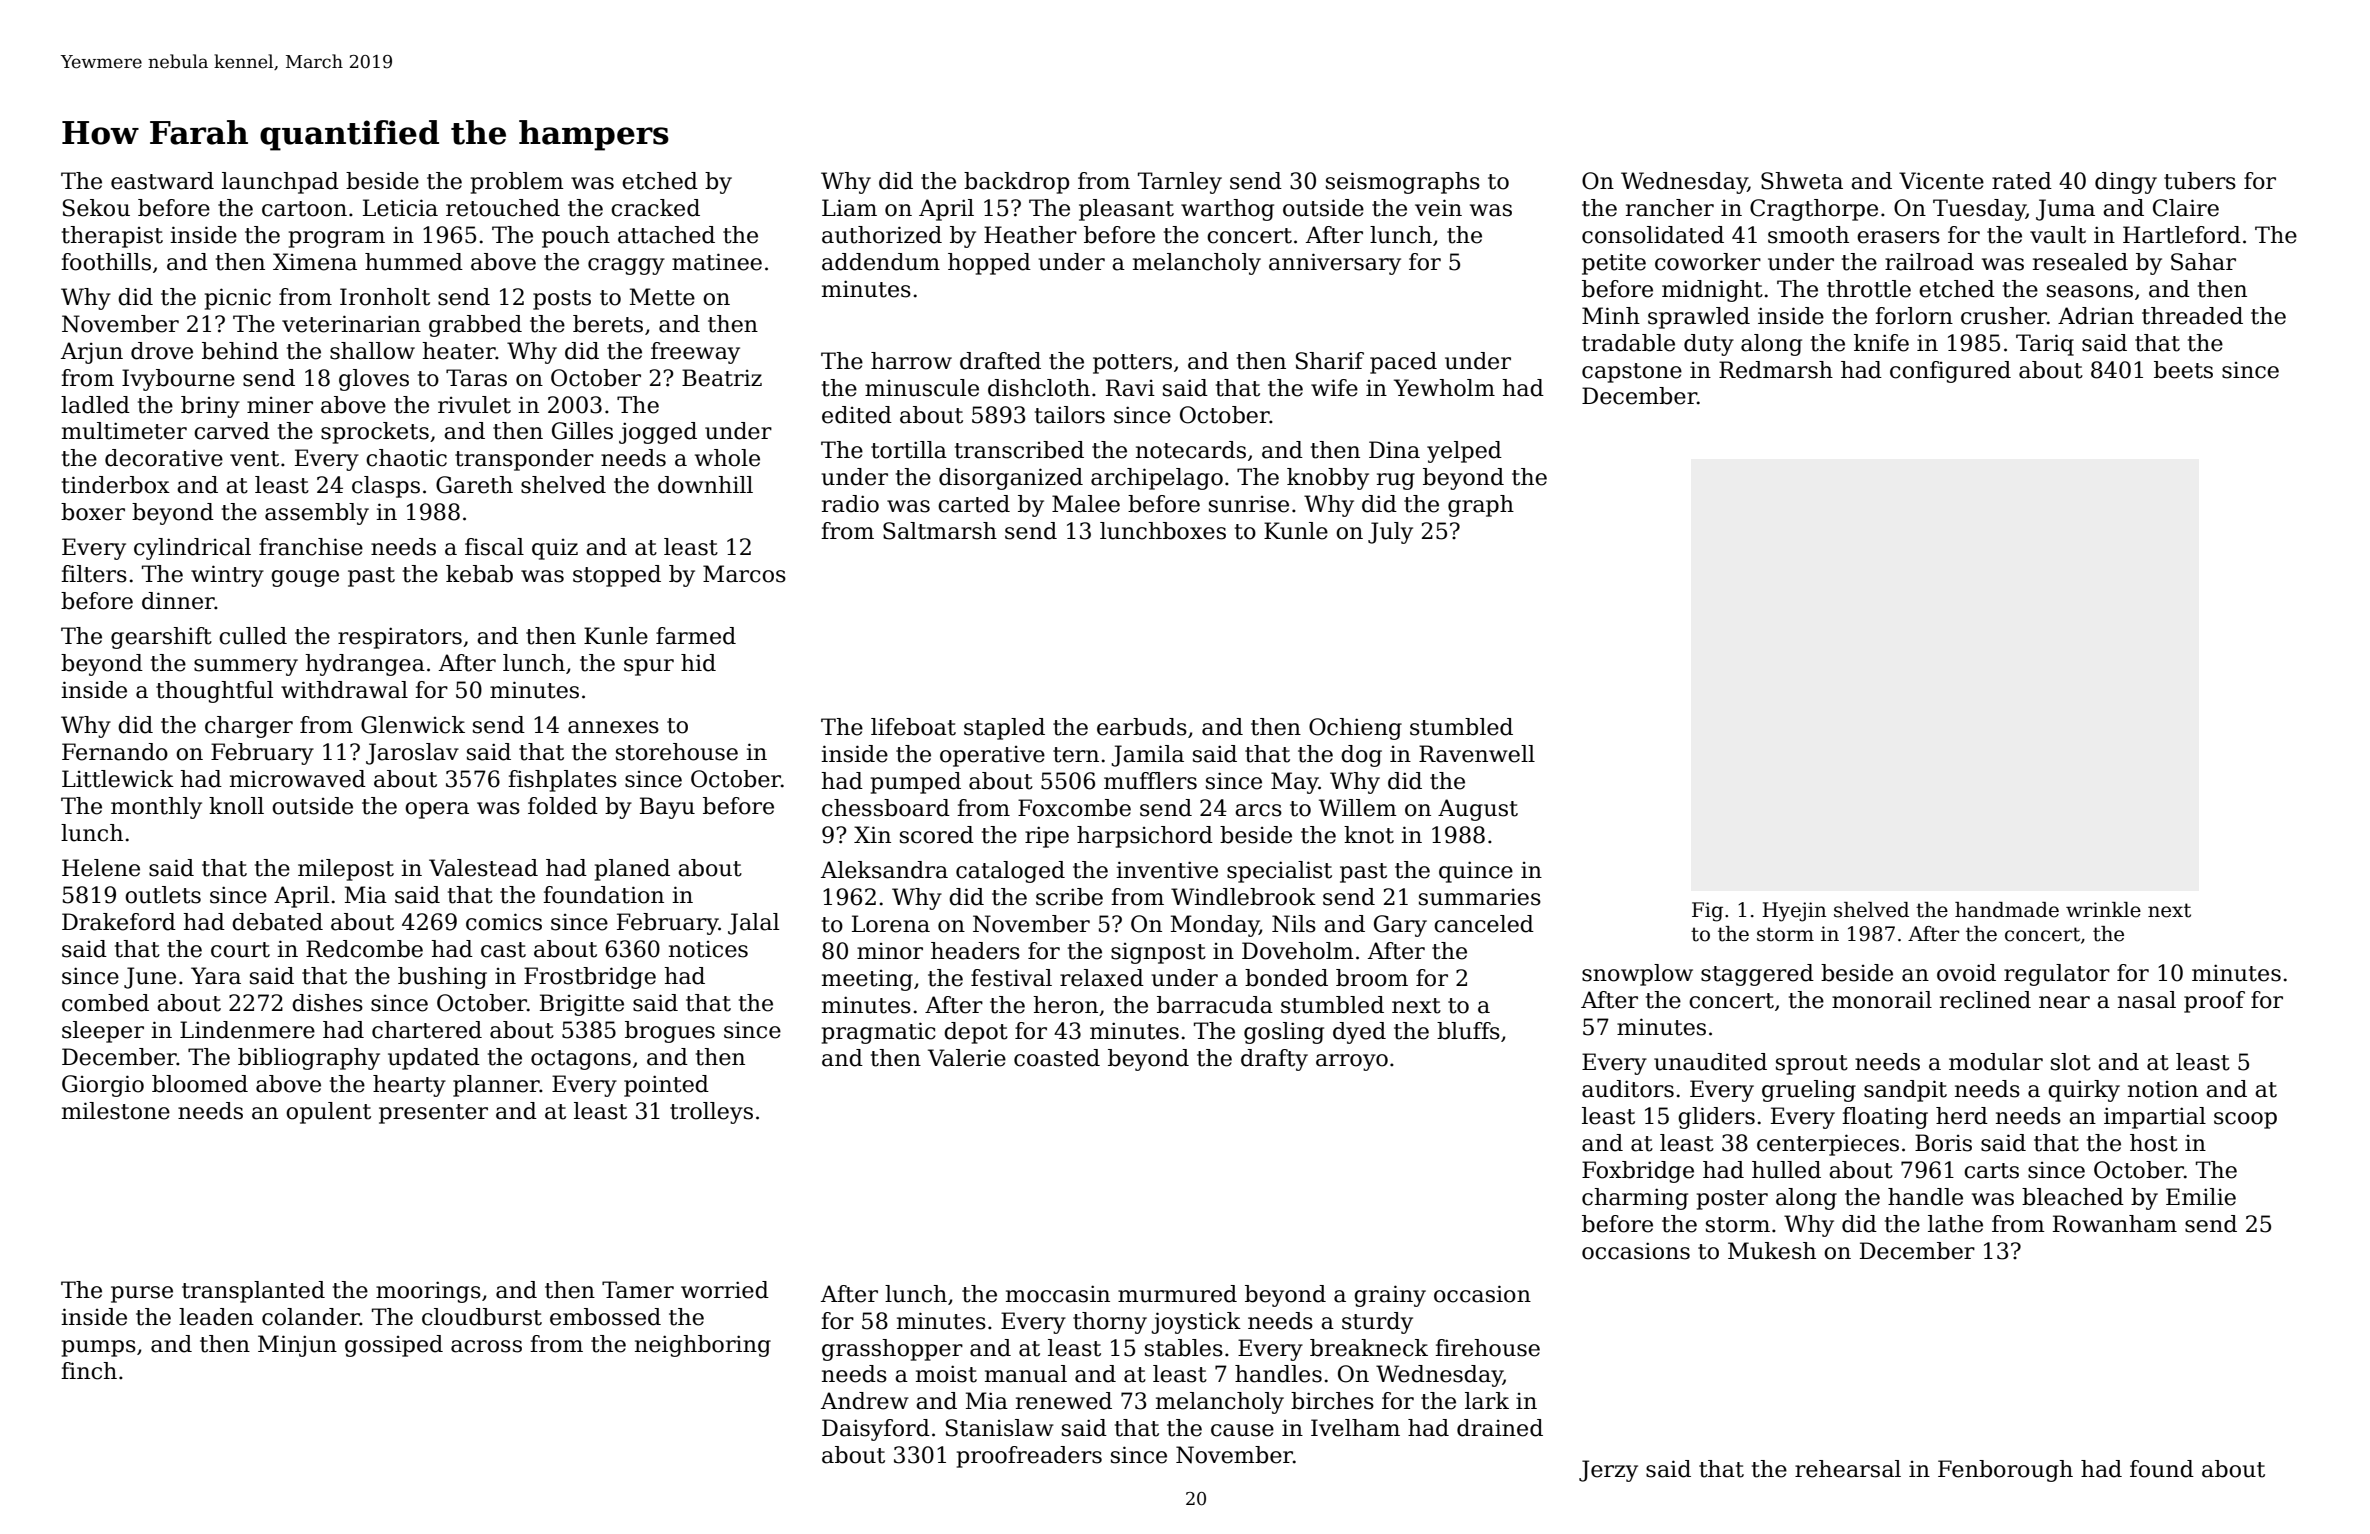 The image size is (2370, 1534). Describe the element at coordinates (1950, 372) in the image. I see `configured` at that location.
